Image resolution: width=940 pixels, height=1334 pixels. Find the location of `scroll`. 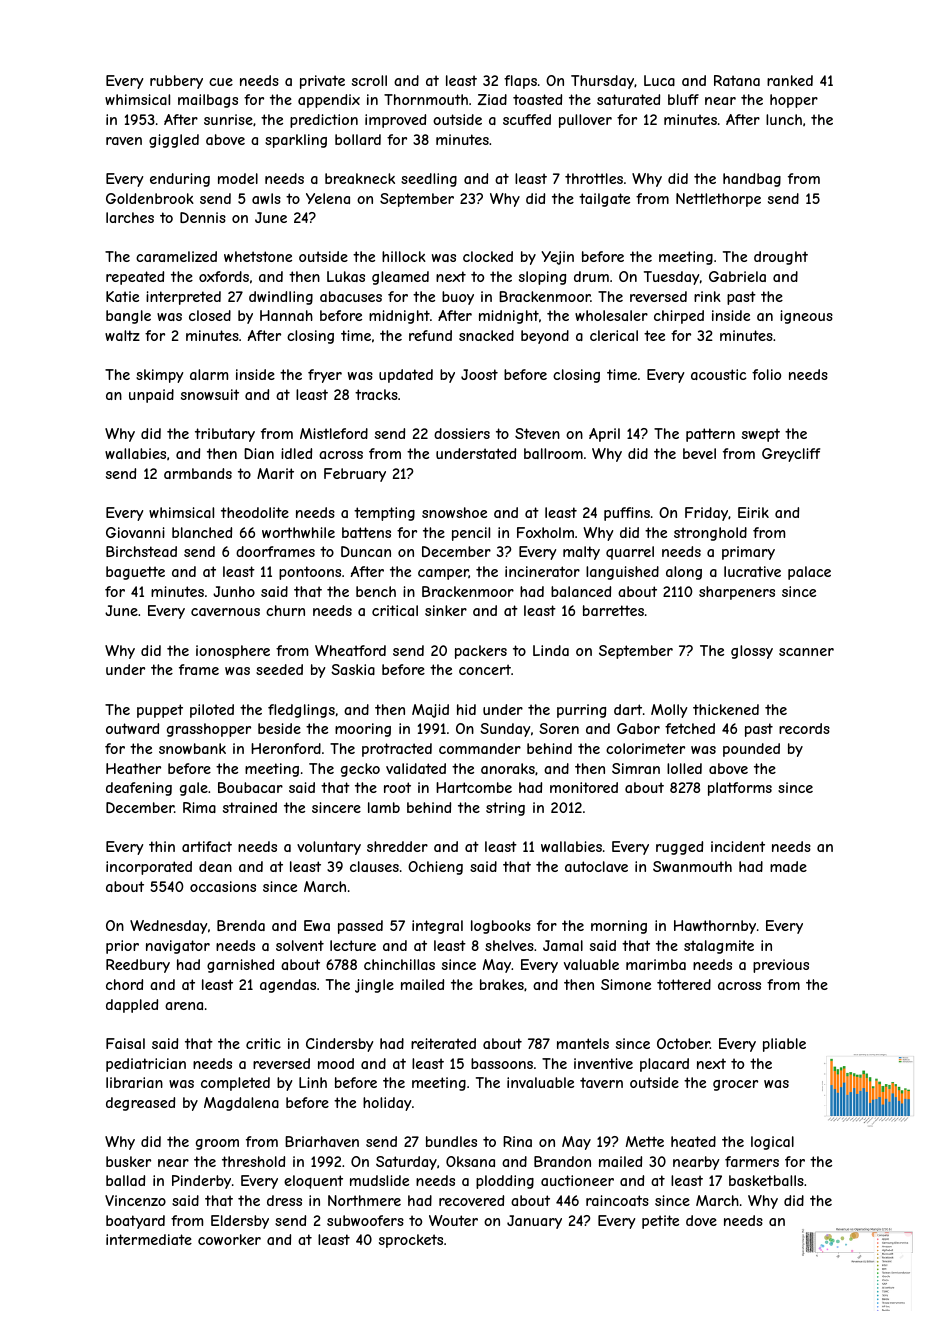

scroll is located at coordinates (369, 80).
